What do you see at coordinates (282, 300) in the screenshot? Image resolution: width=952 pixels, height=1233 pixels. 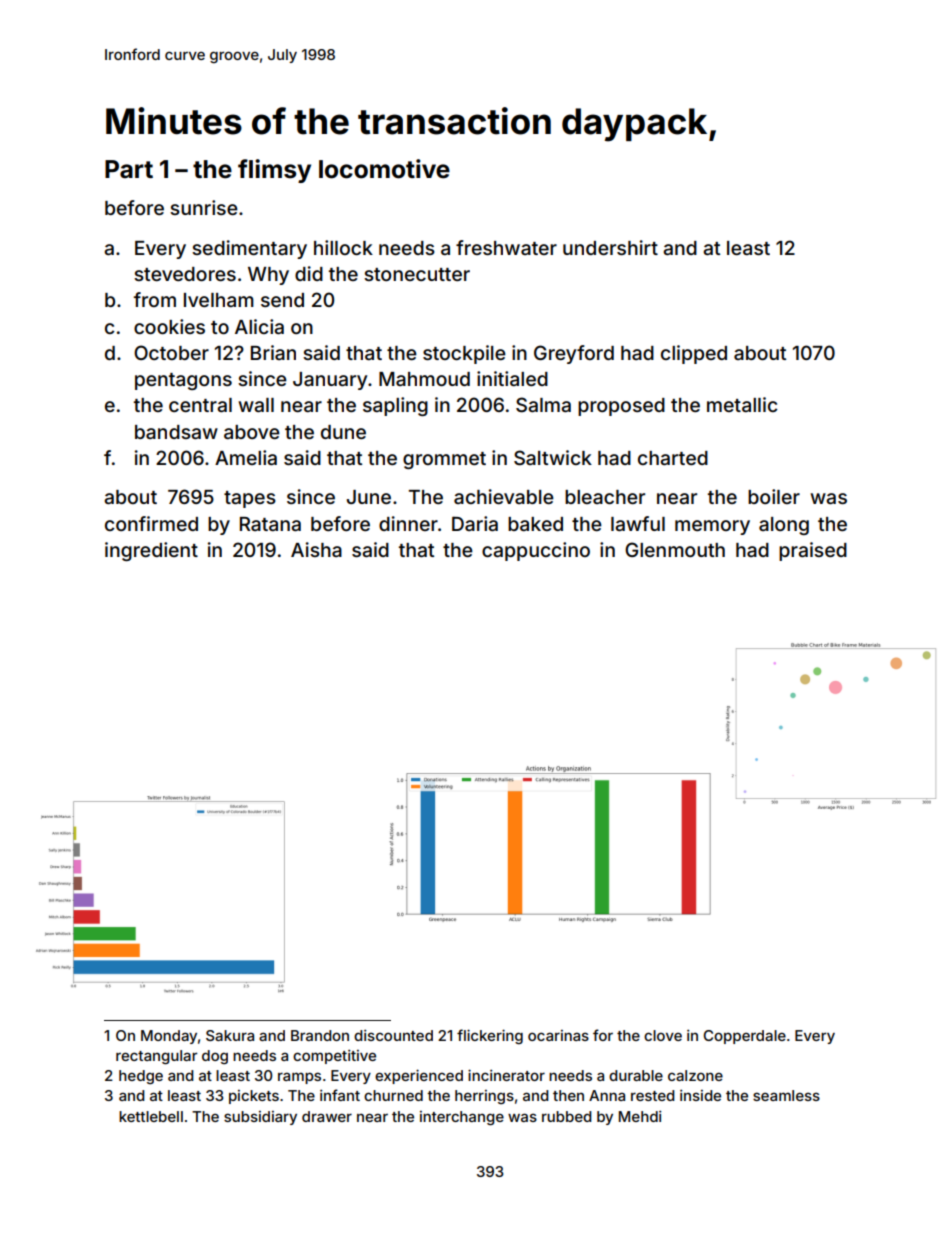 I see `send` at bounding box center [282, 300].
